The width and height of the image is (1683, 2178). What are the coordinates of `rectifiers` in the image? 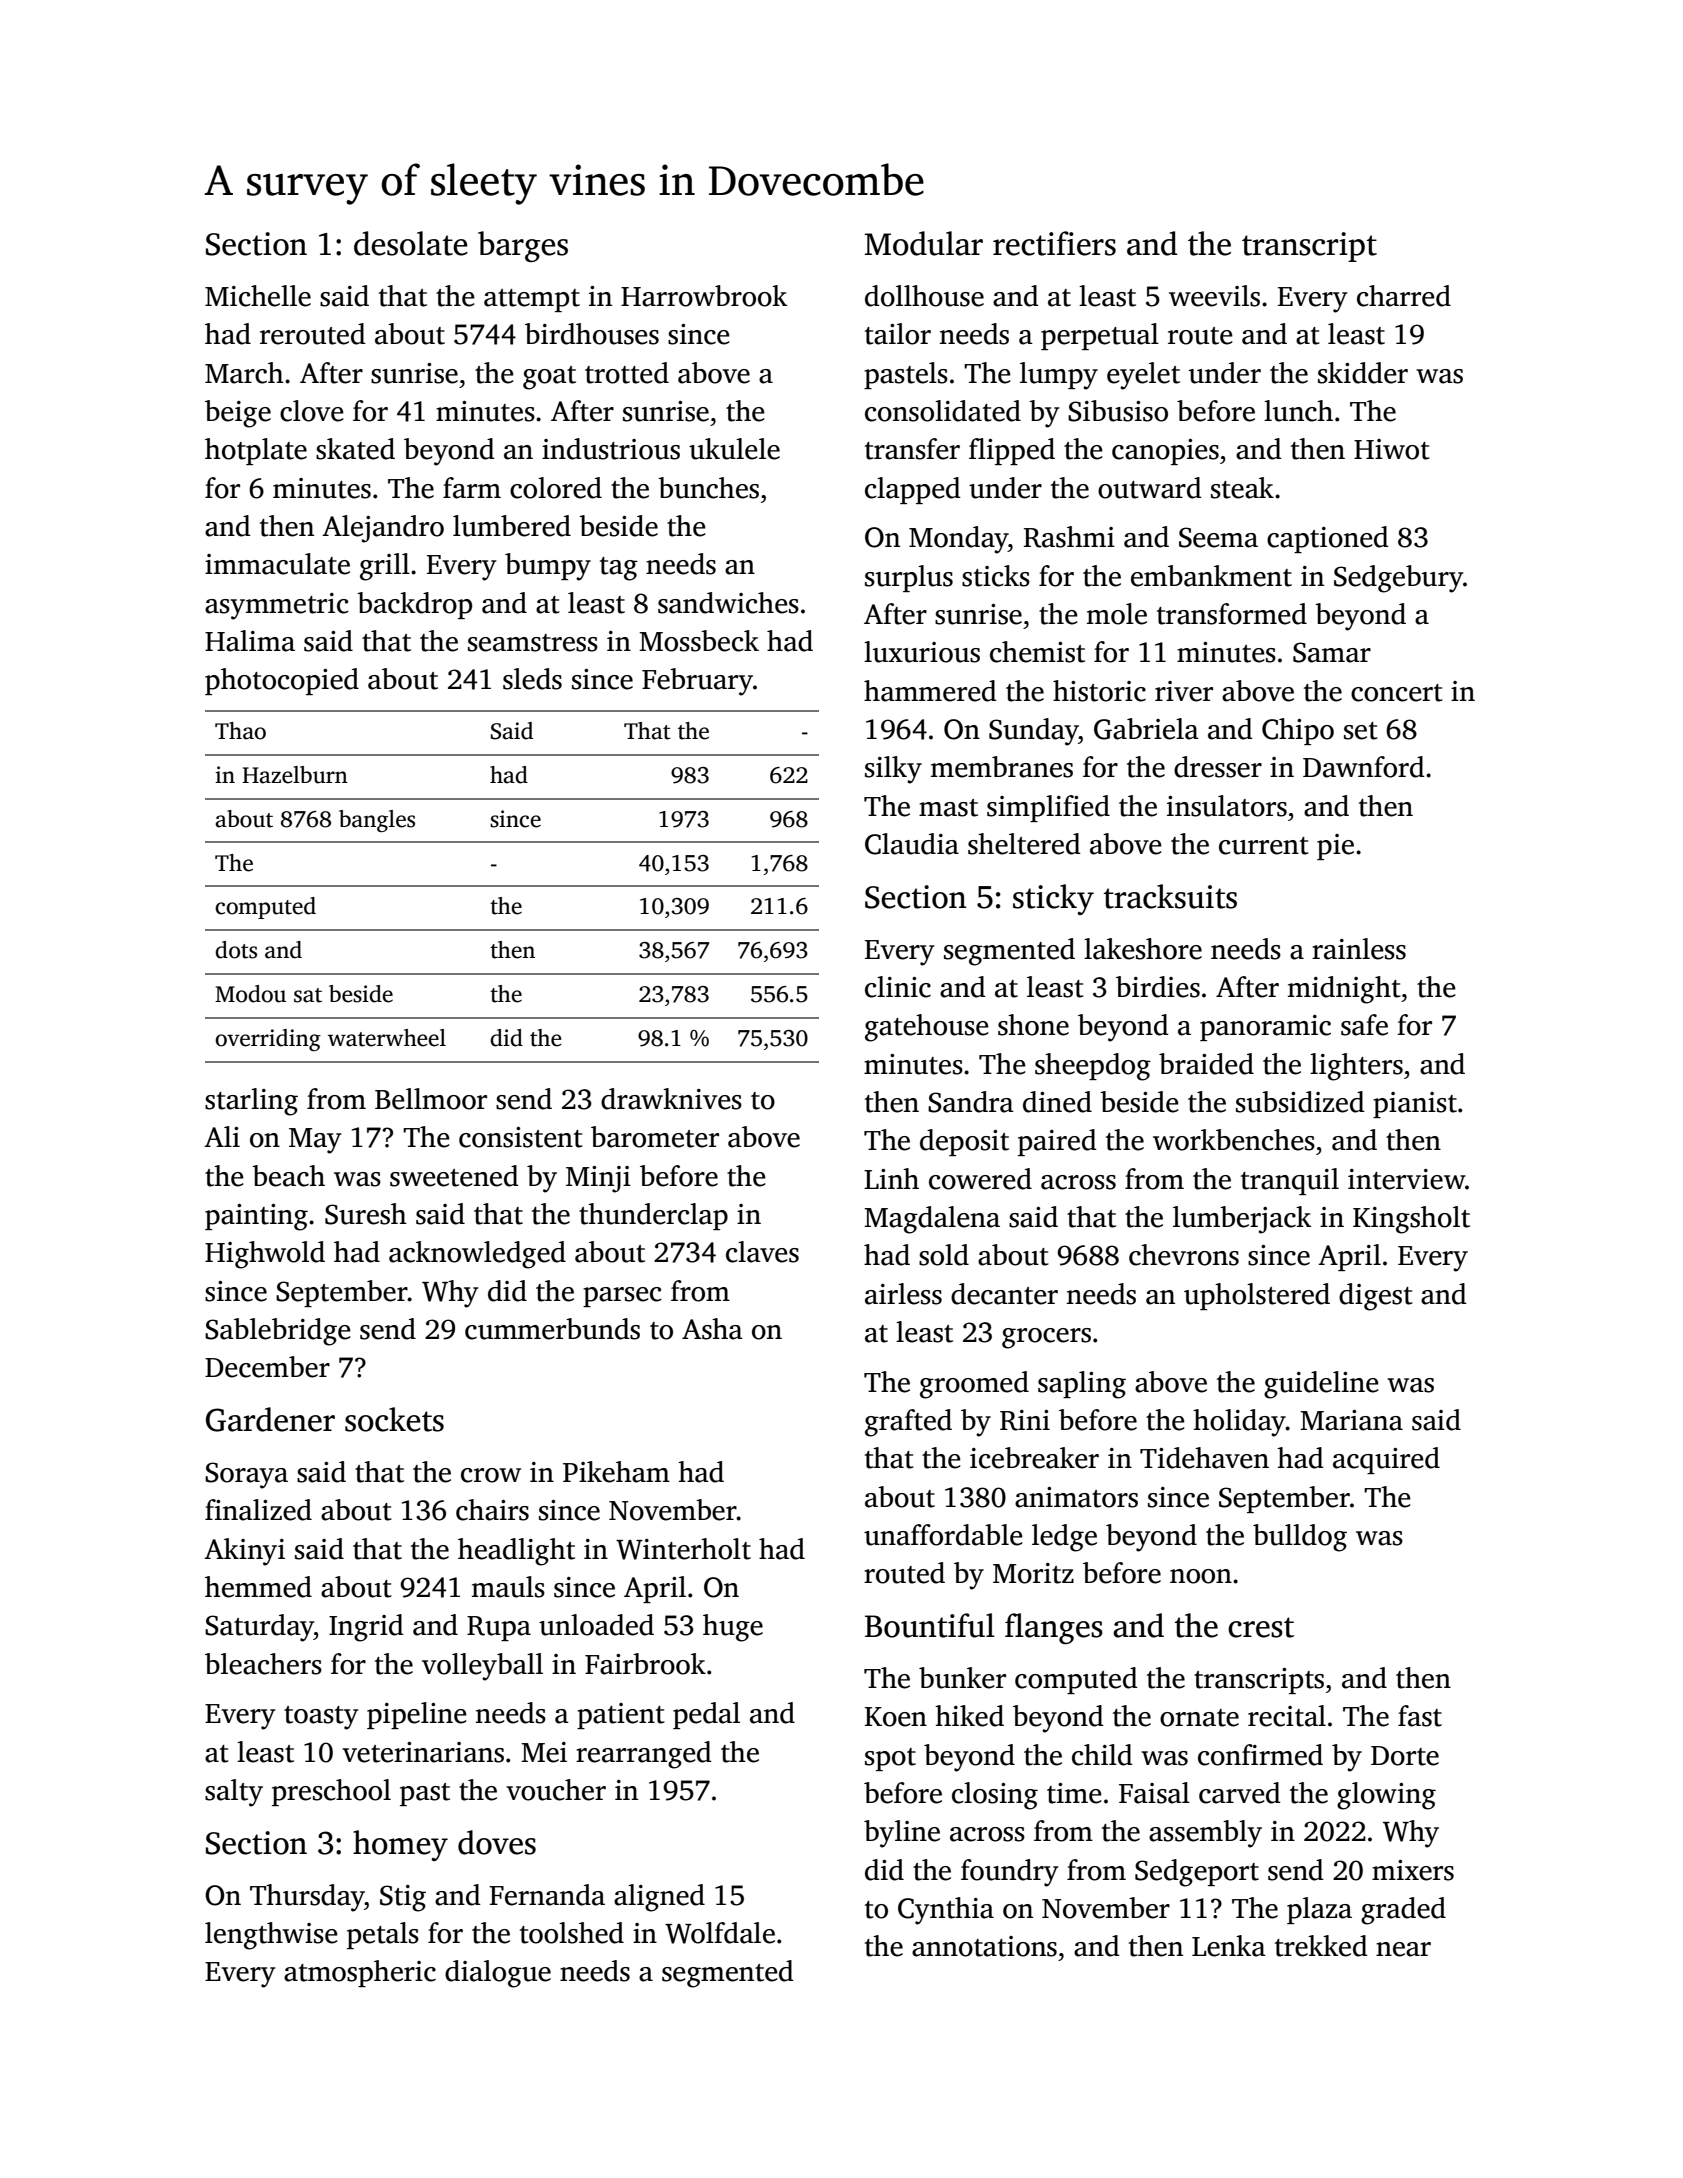 It's located at (1054, 243).
